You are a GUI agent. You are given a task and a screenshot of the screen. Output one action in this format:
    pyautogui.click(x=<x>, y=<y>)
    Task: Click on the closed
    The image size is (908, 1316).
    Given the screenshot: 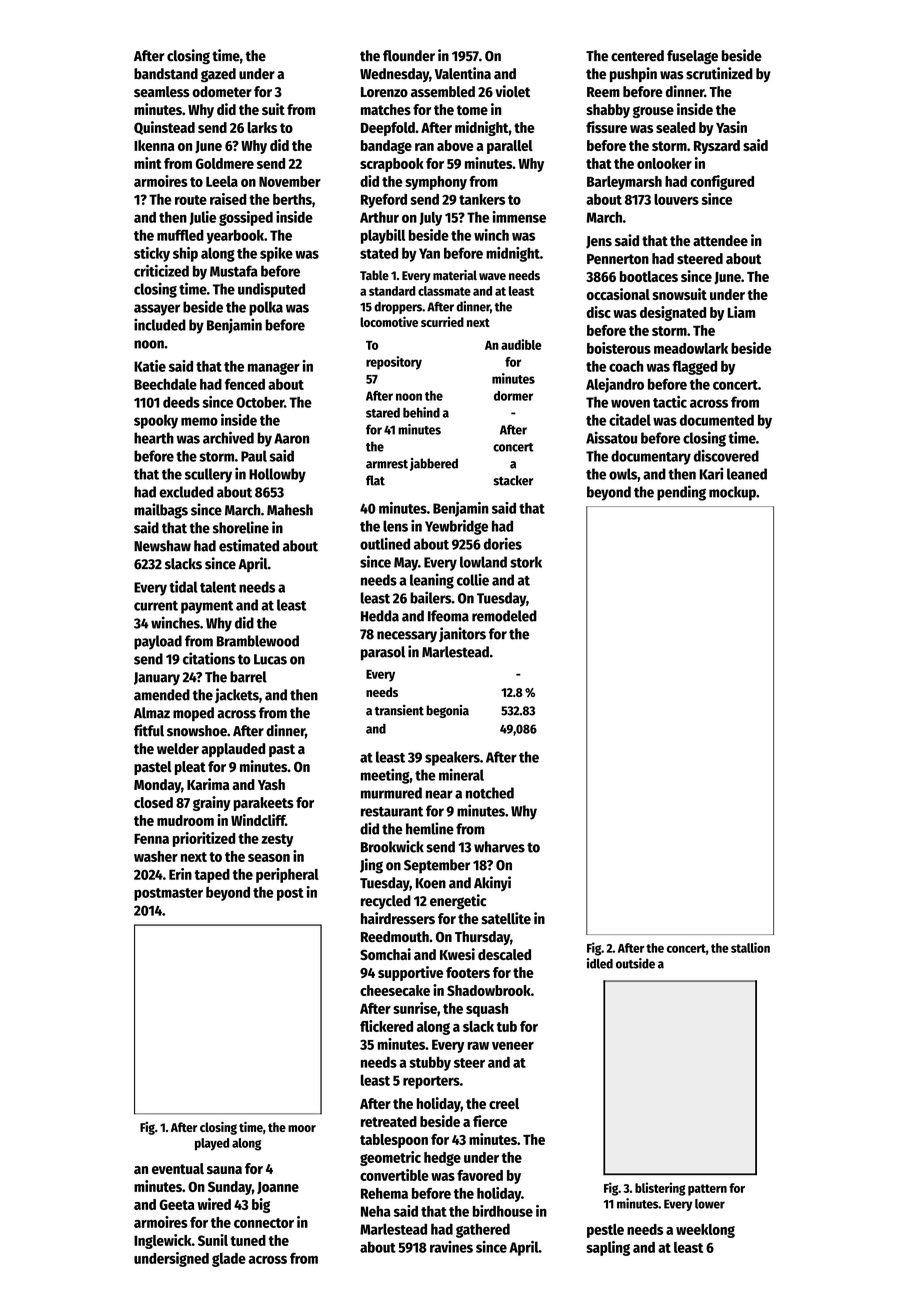 What is the action you would take?
    pyautogui.click(x=153, y=802)
